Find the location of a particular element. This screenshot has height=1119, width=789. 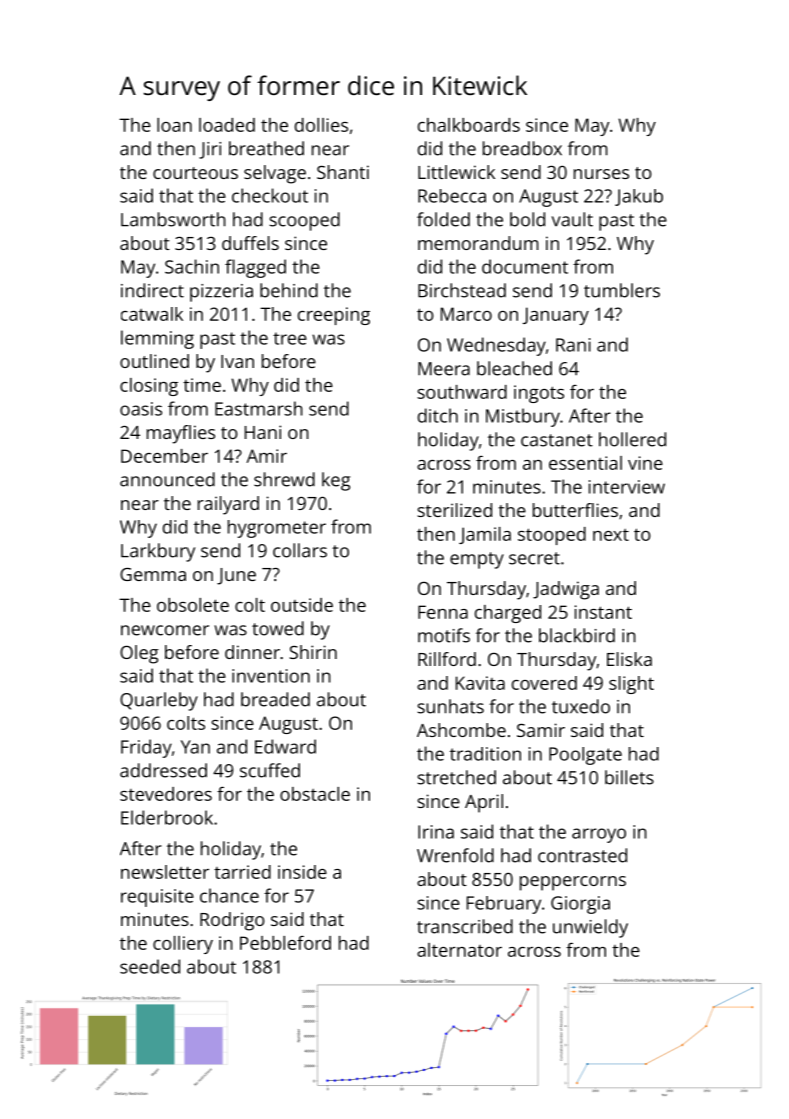

obstacle is located at coordinates (315, 794).
